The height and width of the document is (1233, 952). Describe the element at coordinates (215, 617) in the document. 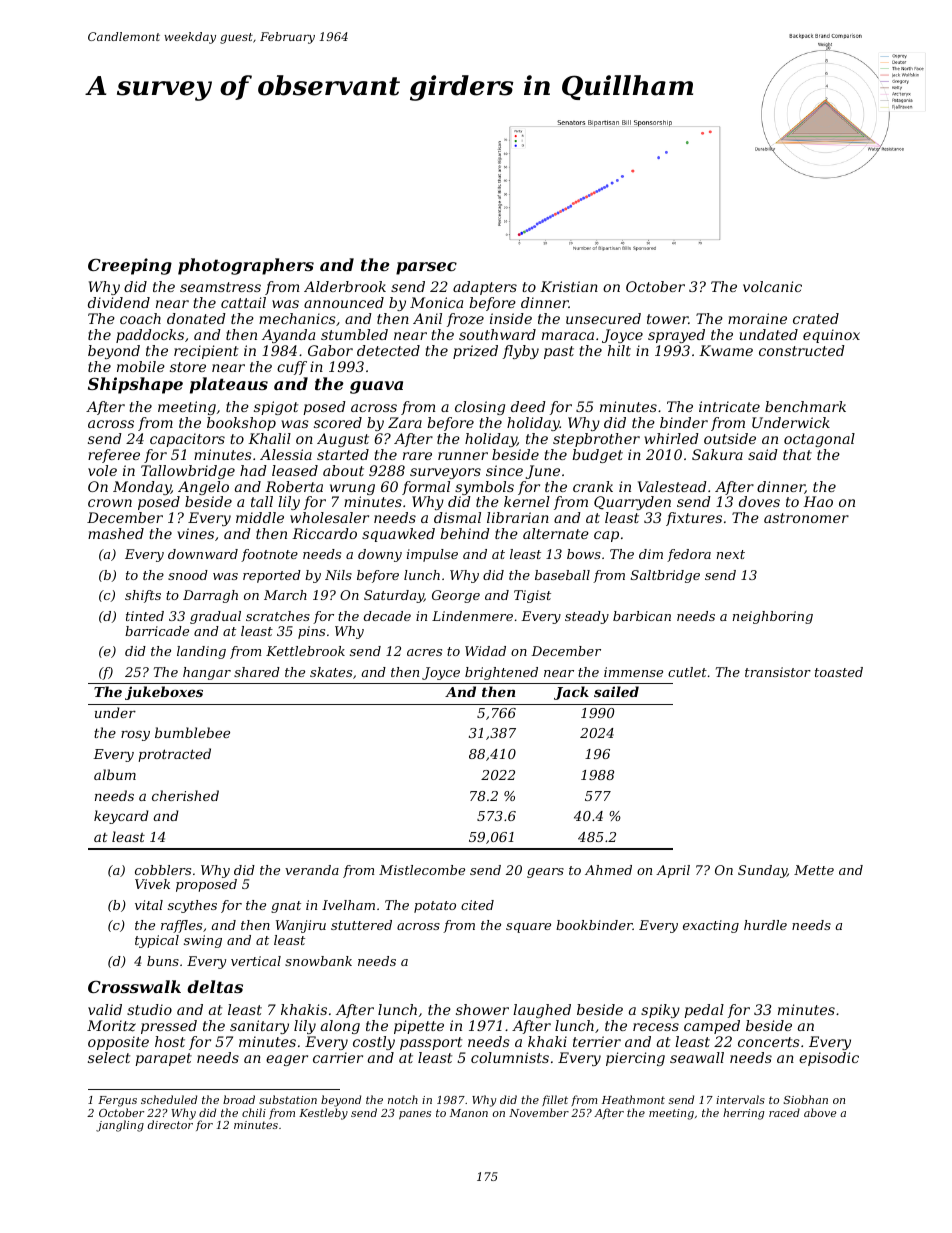

I see `gradual` at that location.
